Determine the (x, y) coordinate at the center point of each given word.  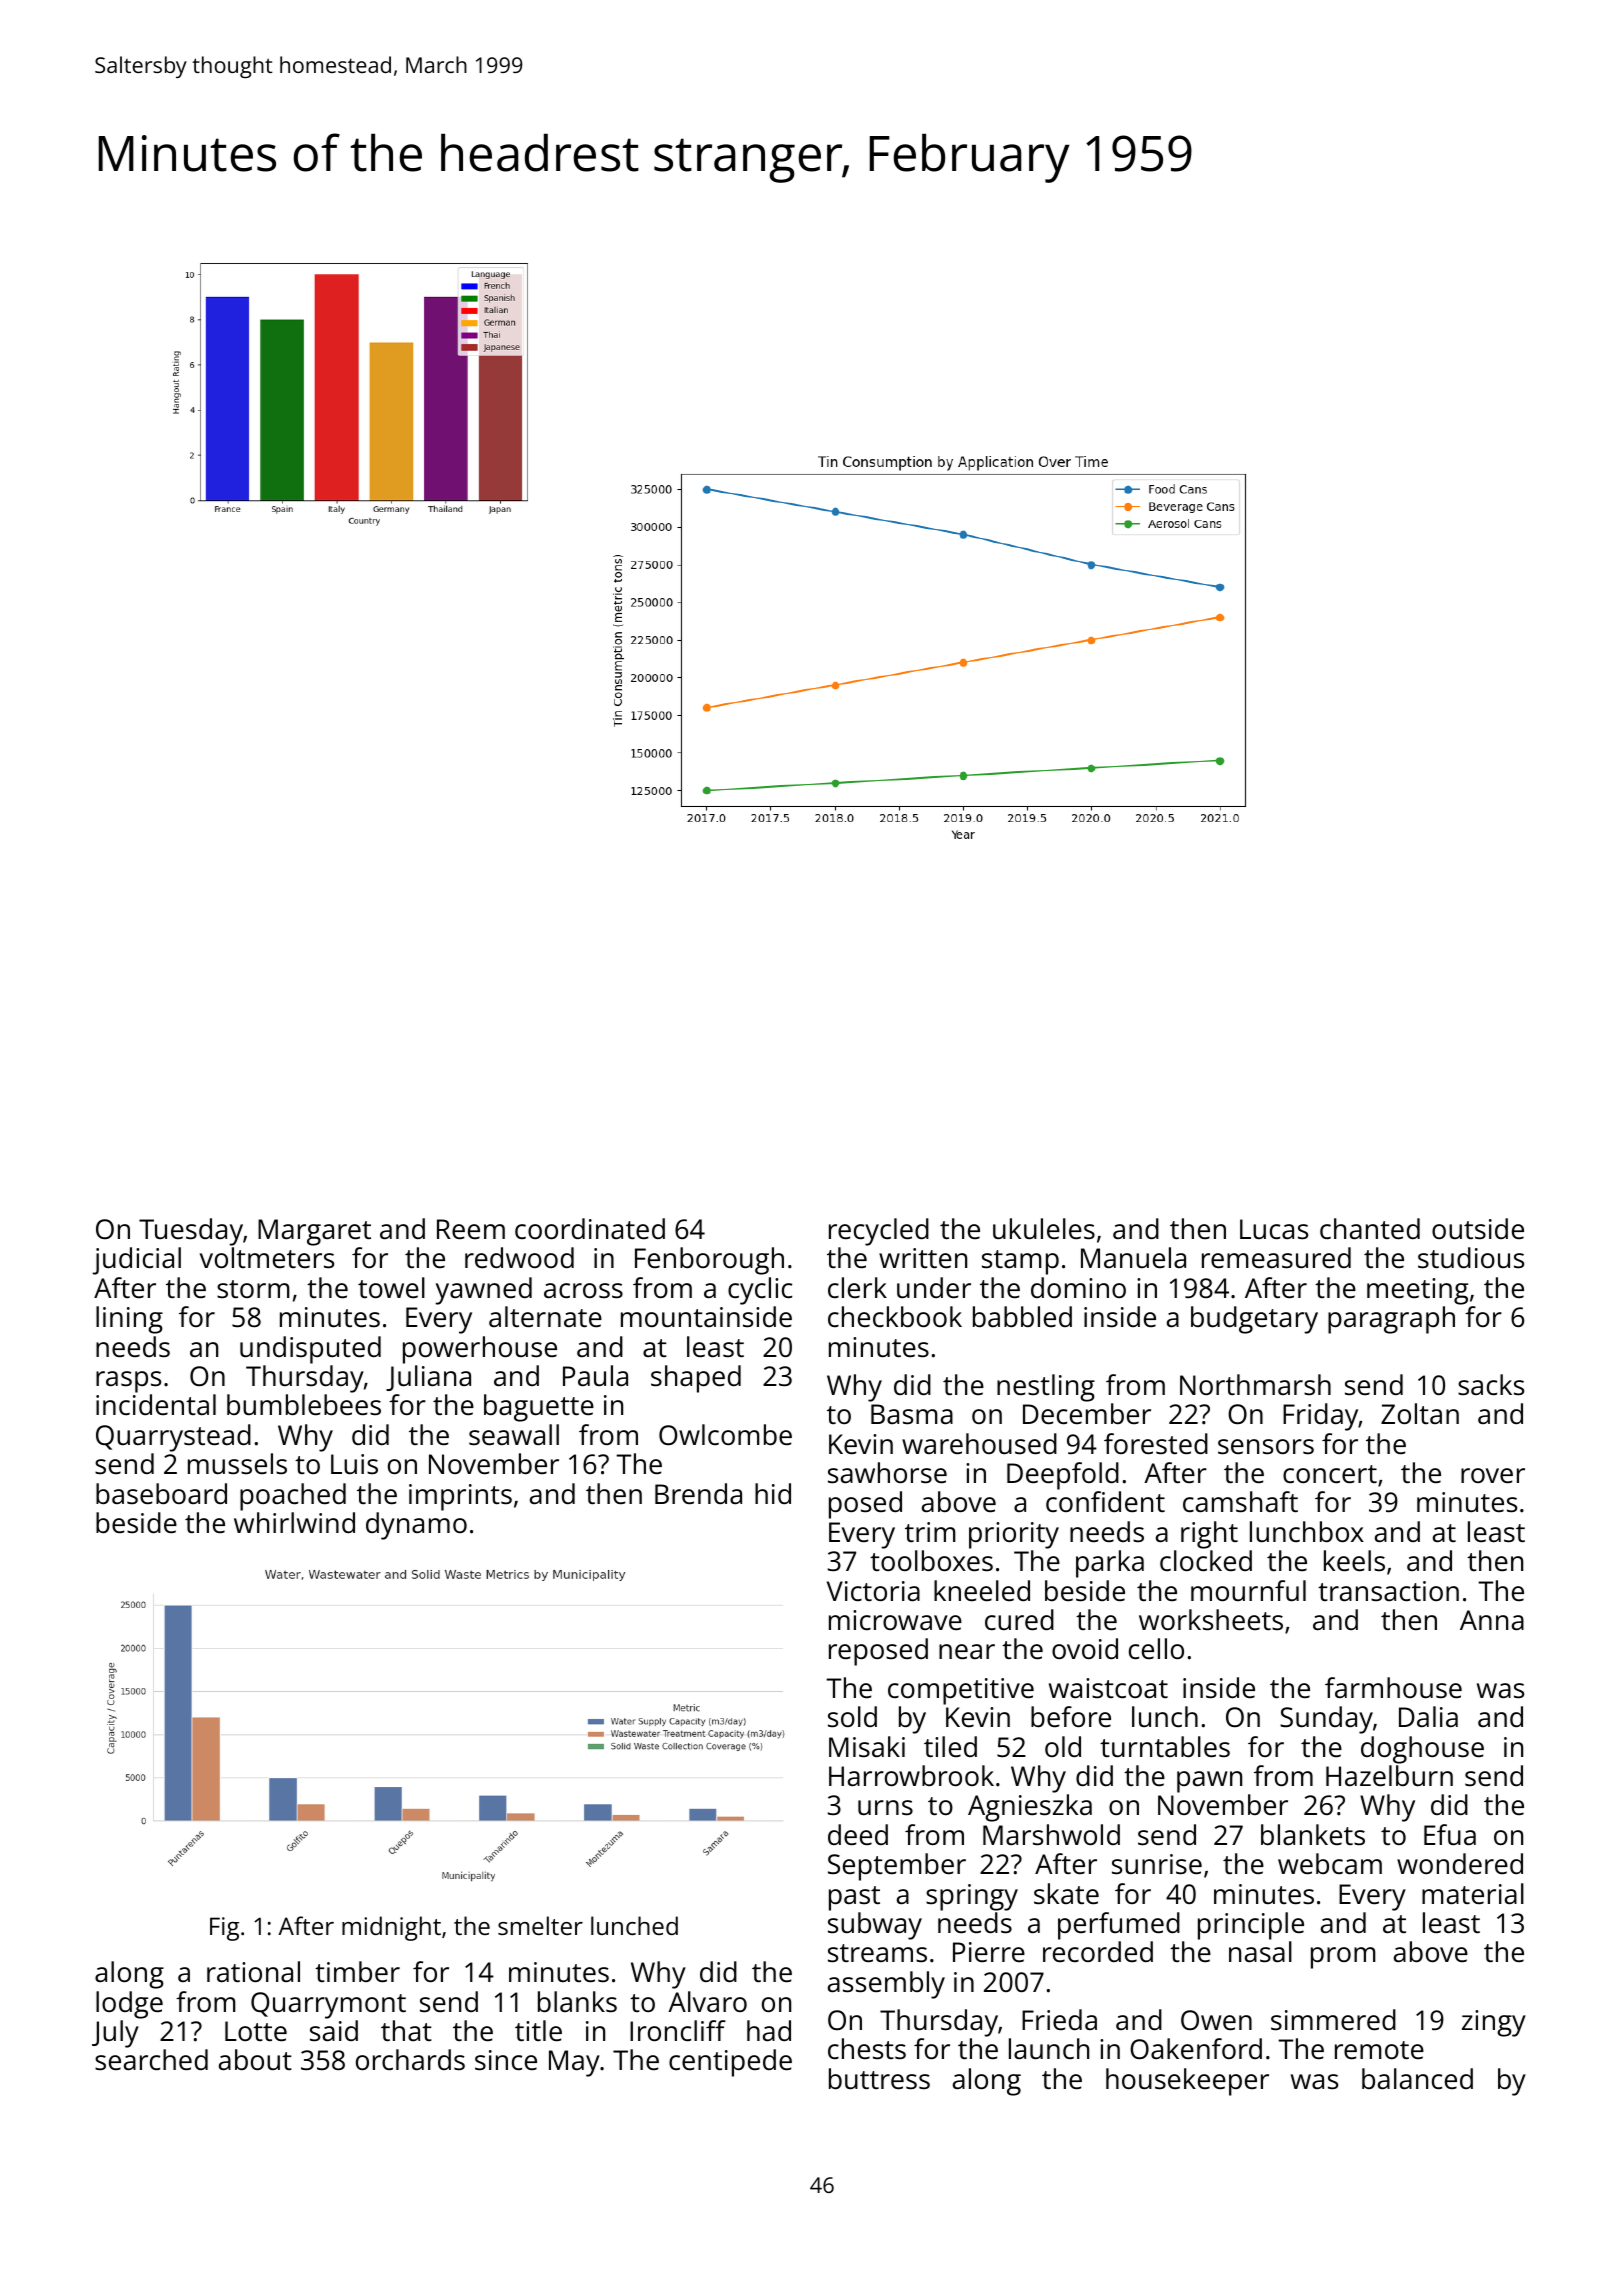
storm (253, 1289)
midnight (391, 1928)
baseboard (161, 1494)
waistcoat (1108, 1688)
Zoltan (1420, 1413)
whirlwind (294, 1522)
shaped (696, 1379)
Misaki (867, 1747)
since (506, 2060)
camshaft (1240, 1502)
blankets (1313, 1834)
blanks (577, 2001)
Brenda (698, 1494)
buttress (879, 2079)
